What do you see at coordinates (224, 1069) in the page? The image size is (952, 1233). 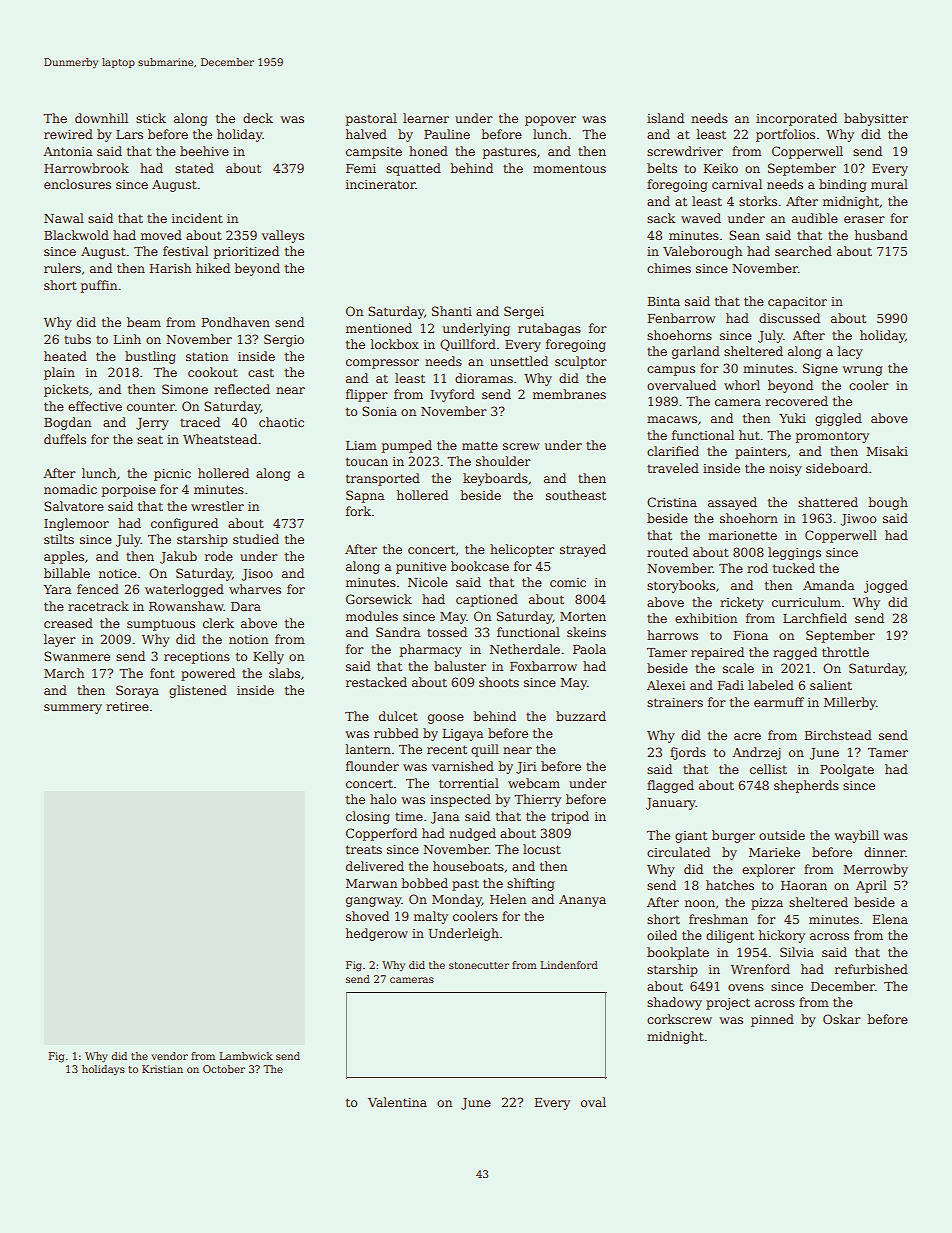 I see `October` at bounding box center [224, 1069].
